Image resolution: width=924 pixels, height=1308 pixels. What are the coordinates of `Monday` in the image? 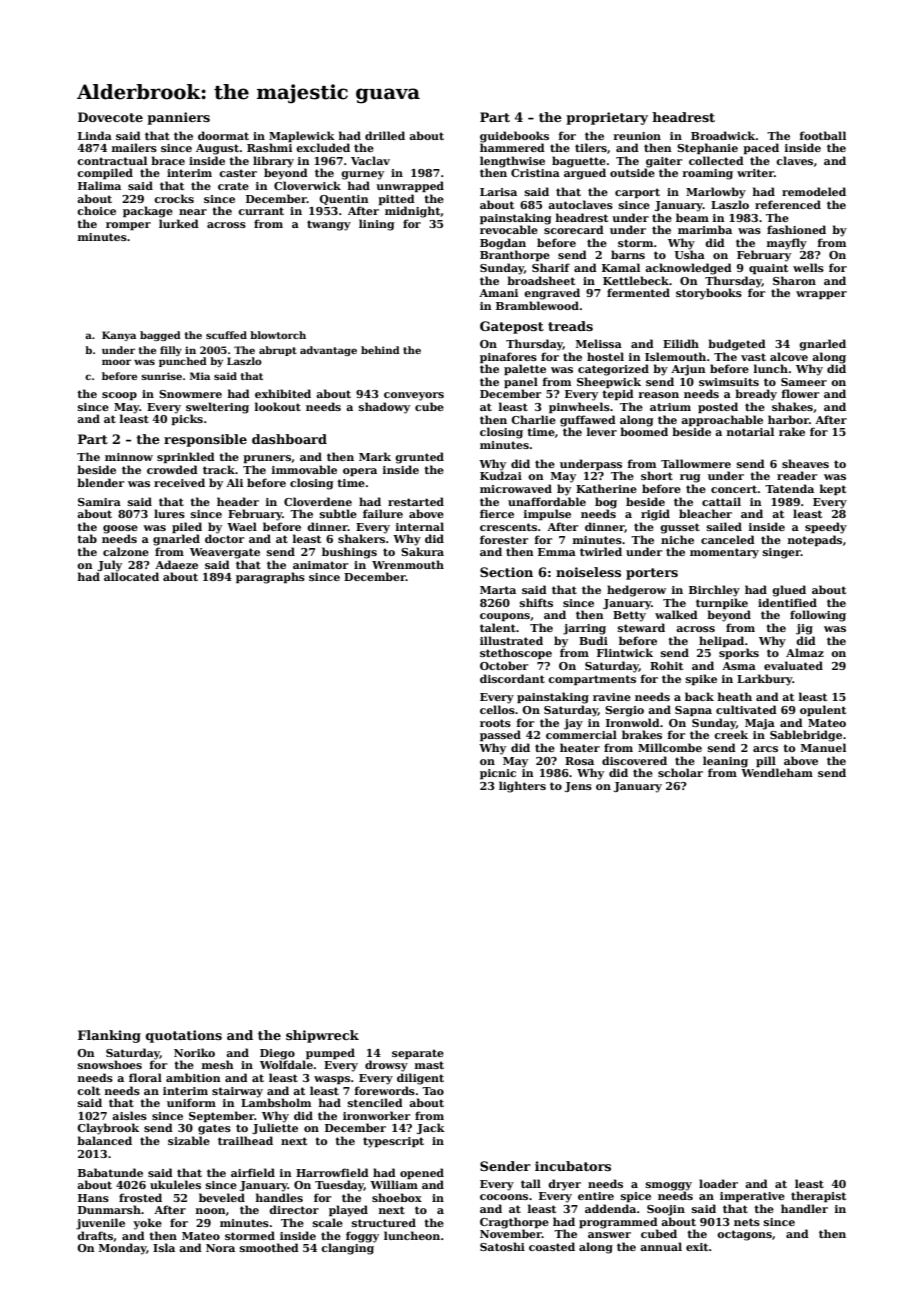 It's located at (122, 1249).
